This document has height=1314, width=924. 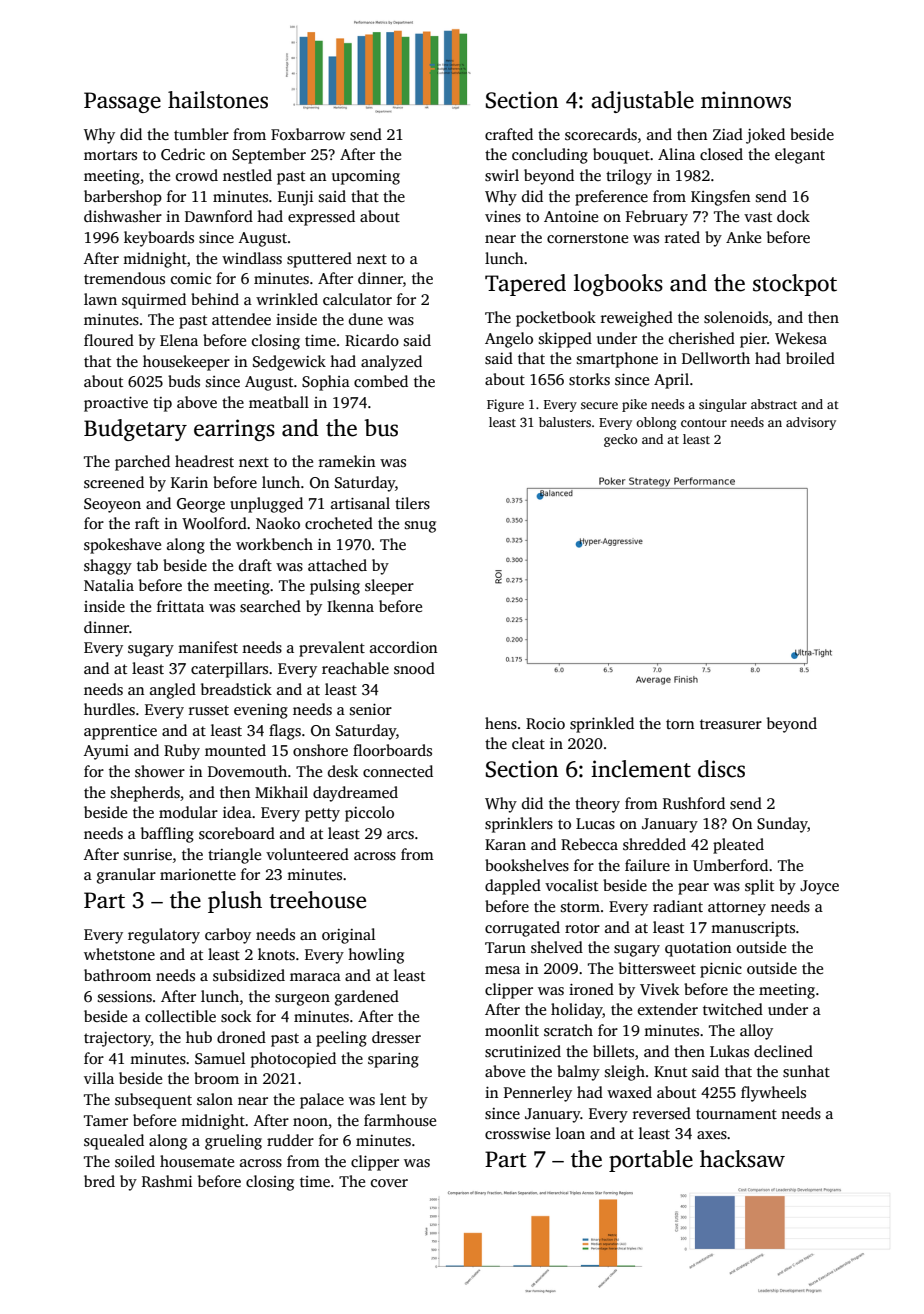 What do you see at coordinates (145, 794) in the document?
I see `shepherds` at bounding box center [145, 794].
